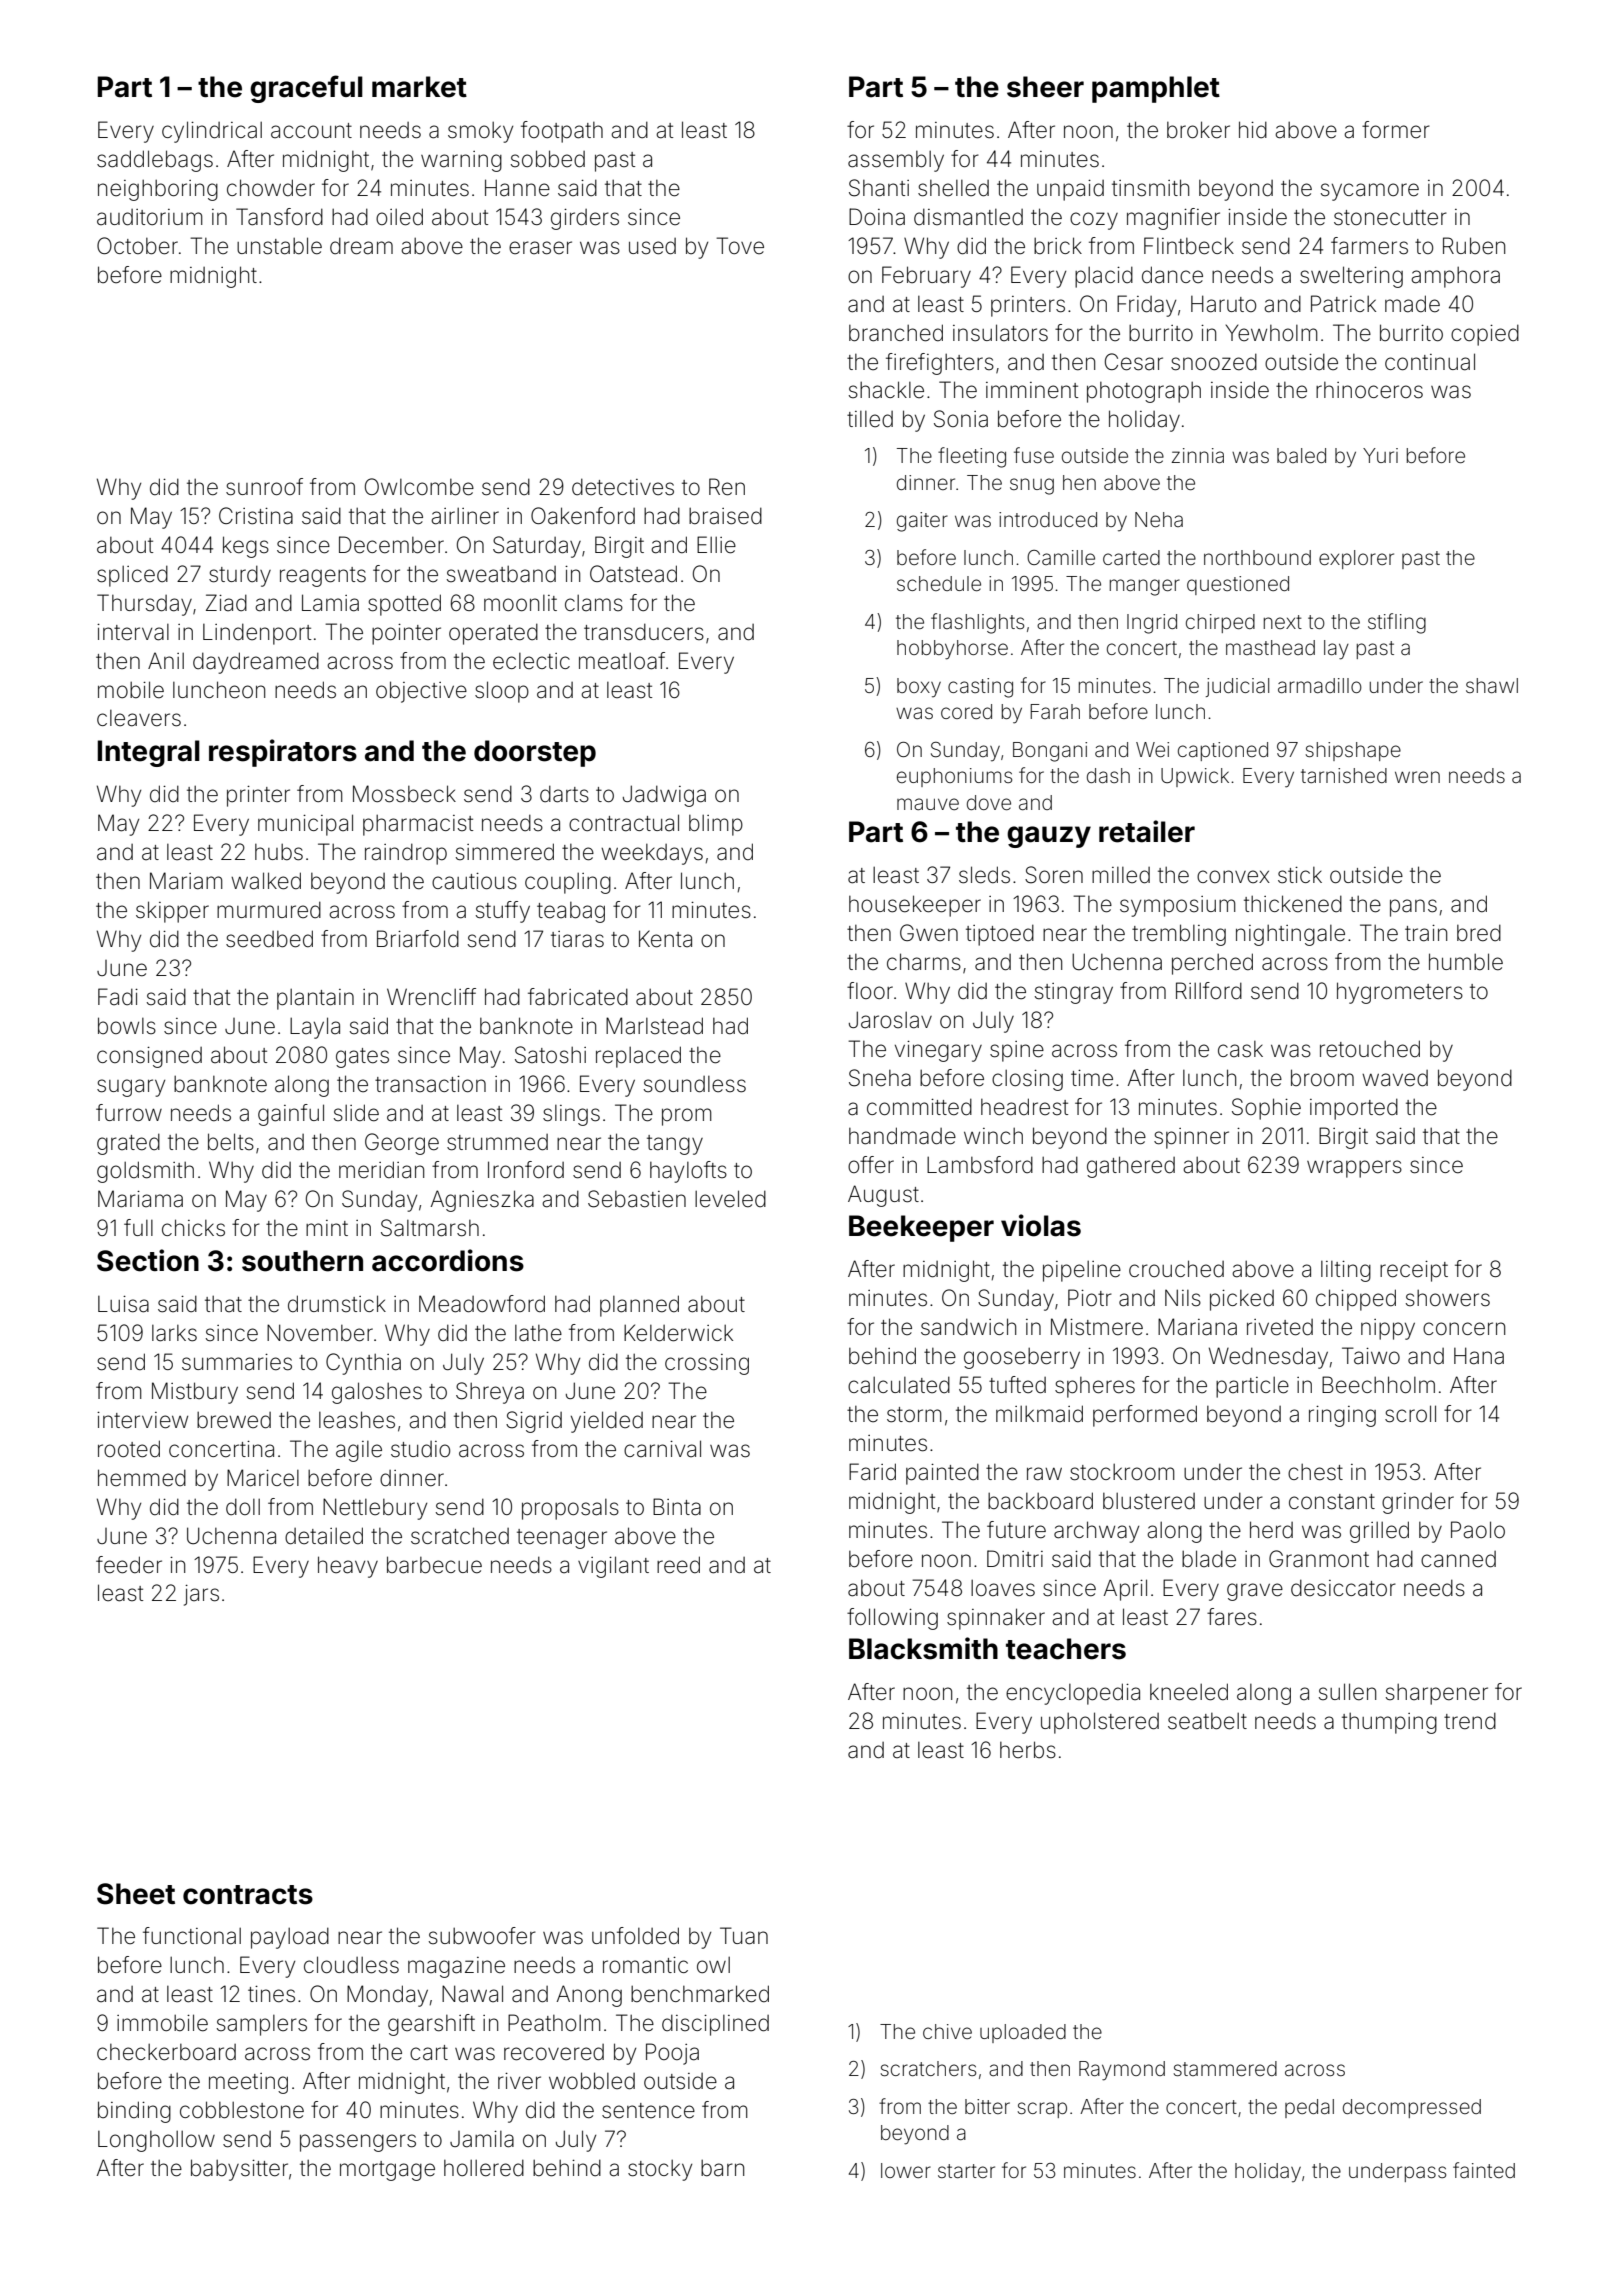 This screenshot has width=1620, height=2292. Describe the element at coordinates (1332, 1502) in the screenshot. I see `constant` at that location.
